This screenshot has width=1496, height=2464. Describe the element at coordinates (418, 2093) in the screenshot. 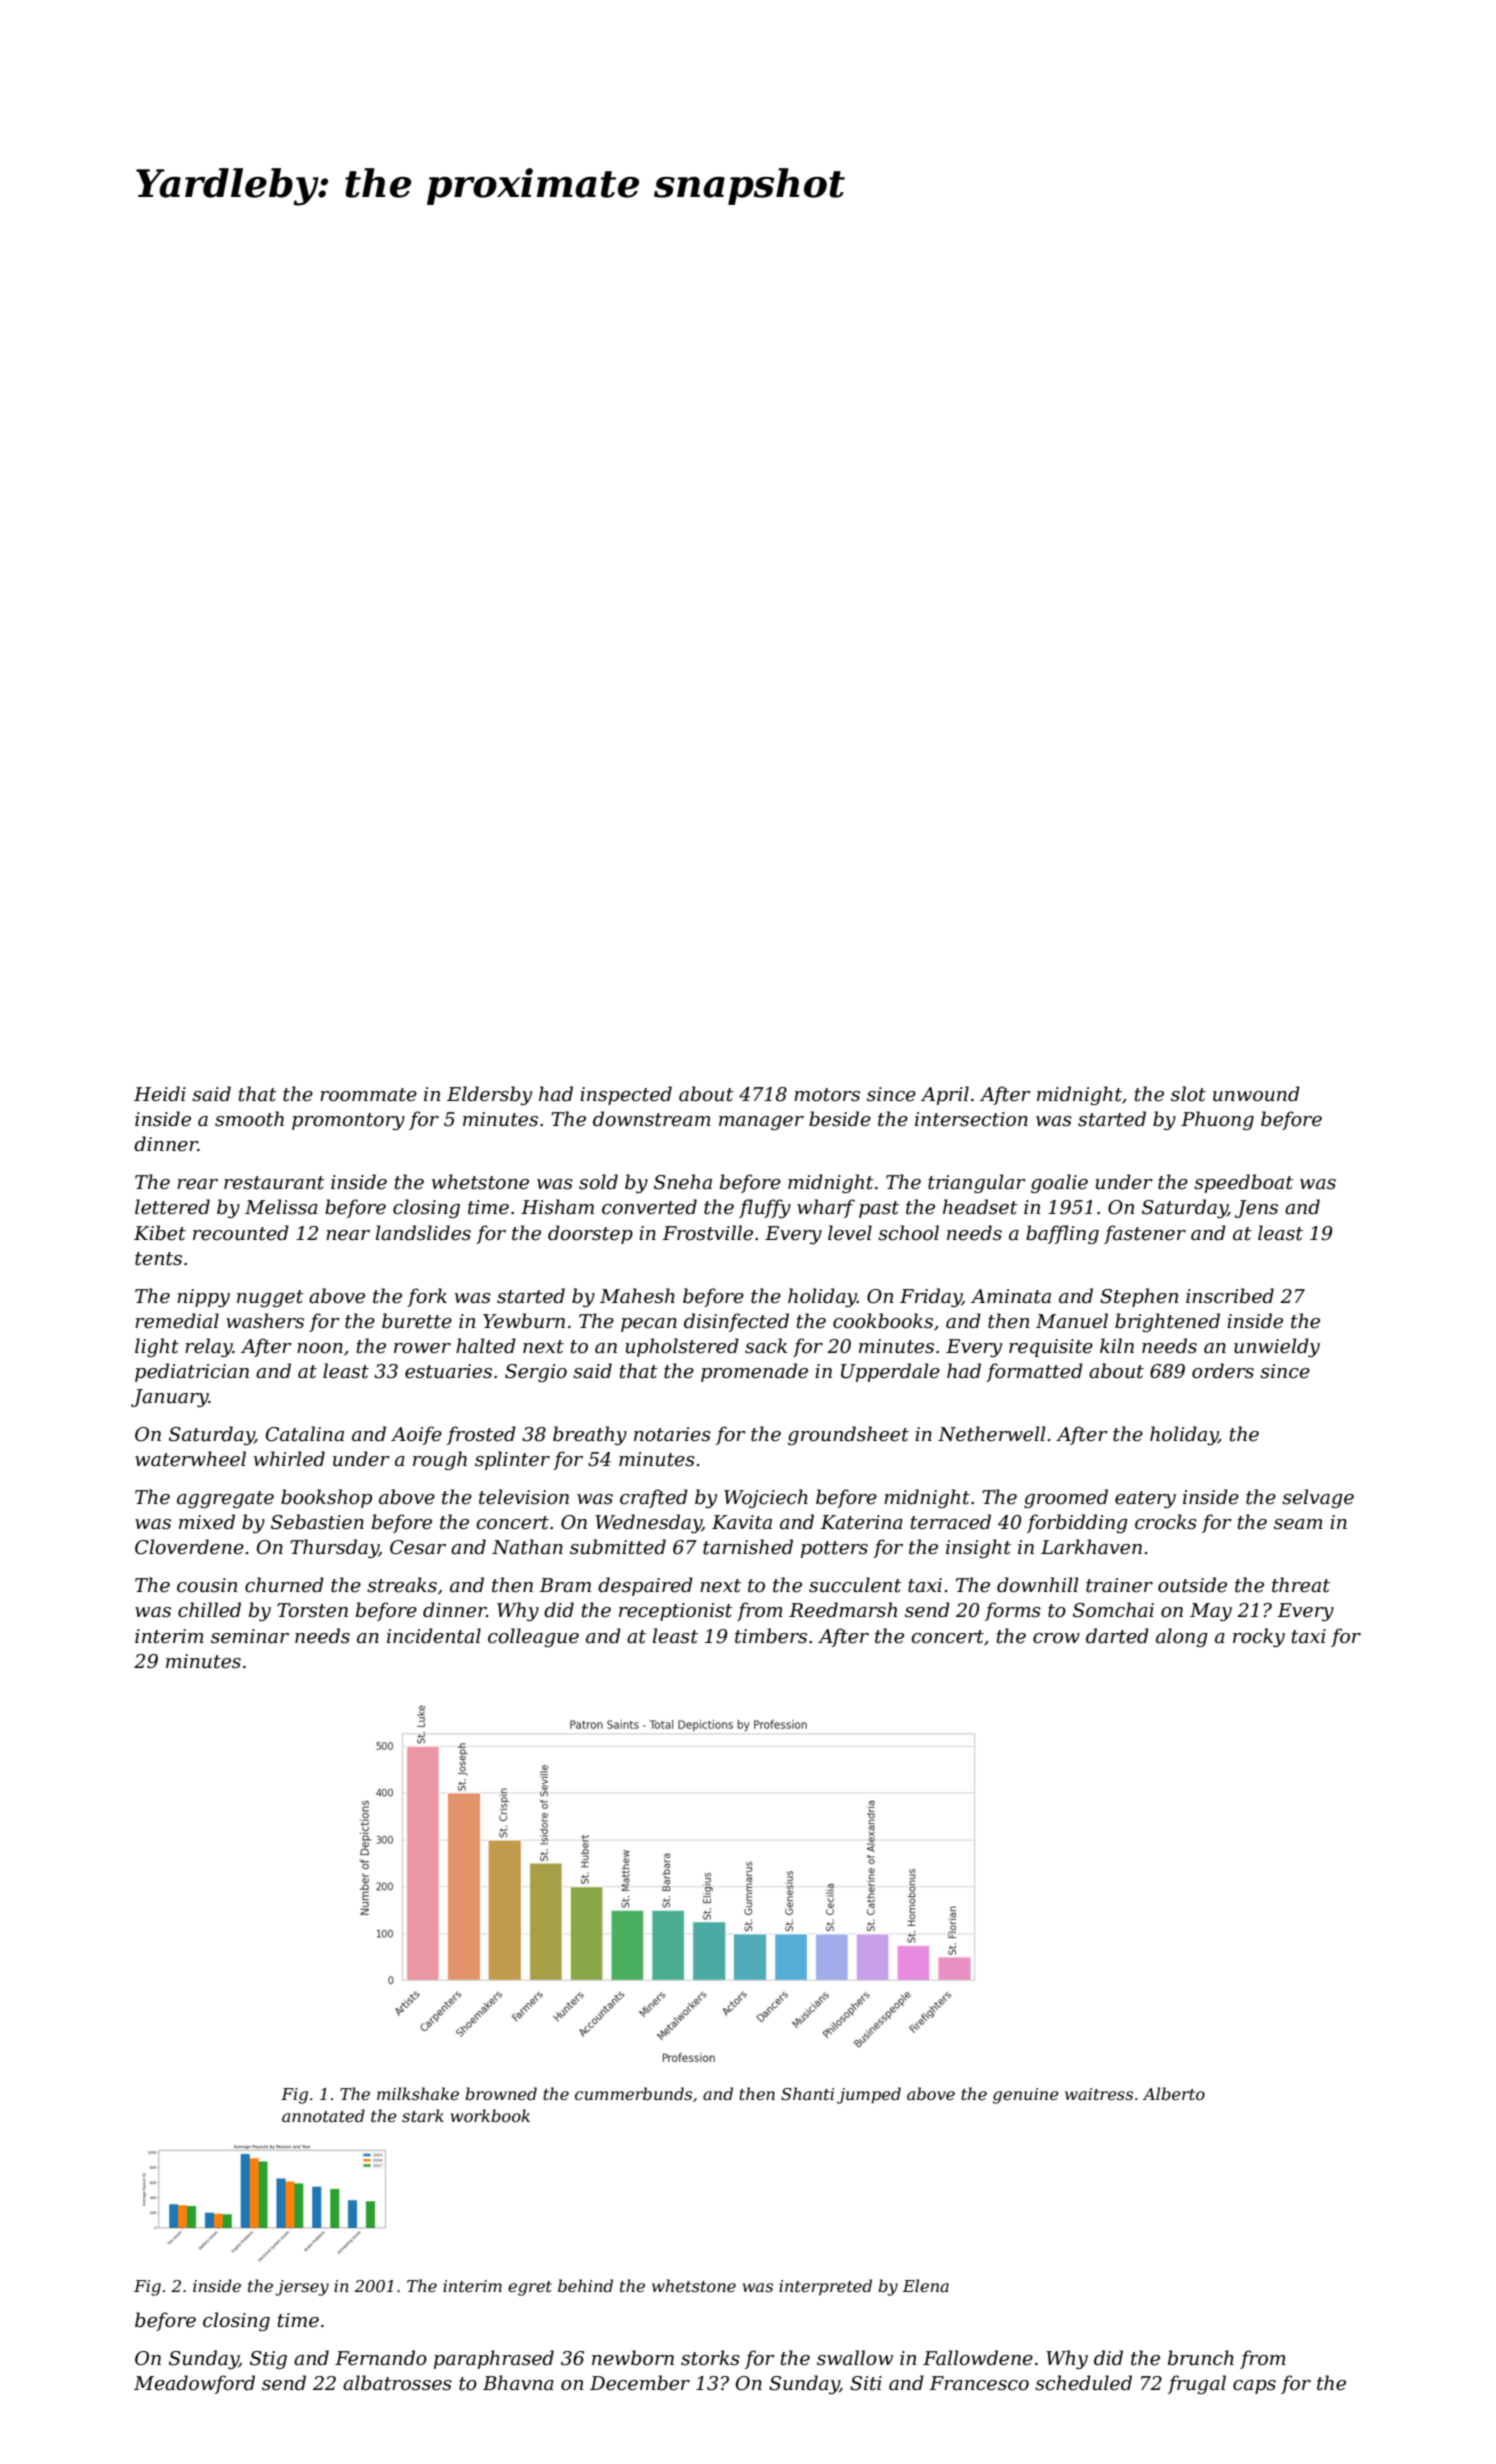

I see `milkshake` at that location.
